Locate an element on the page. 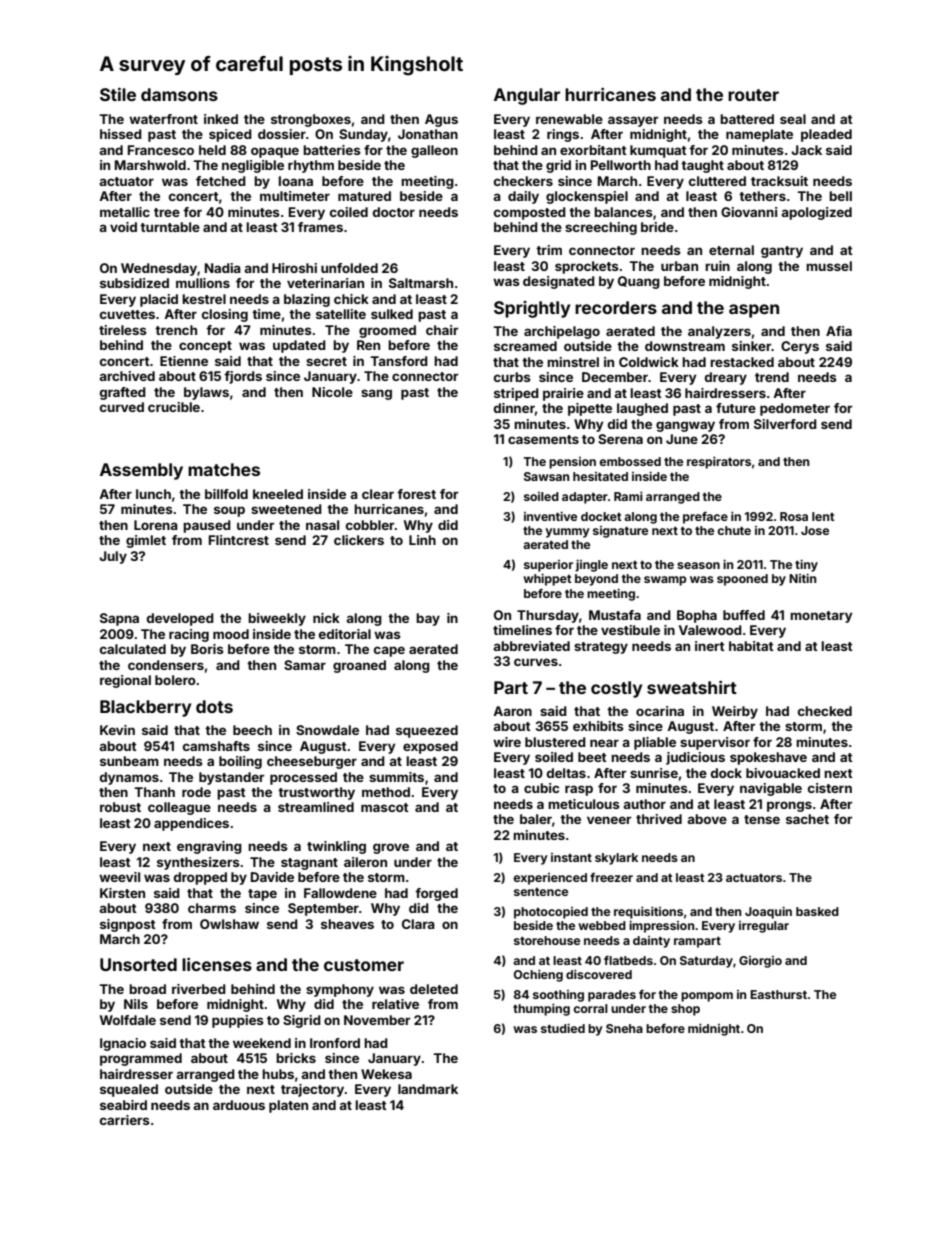  Wolfdale is located at coordinates (128, 1020).
